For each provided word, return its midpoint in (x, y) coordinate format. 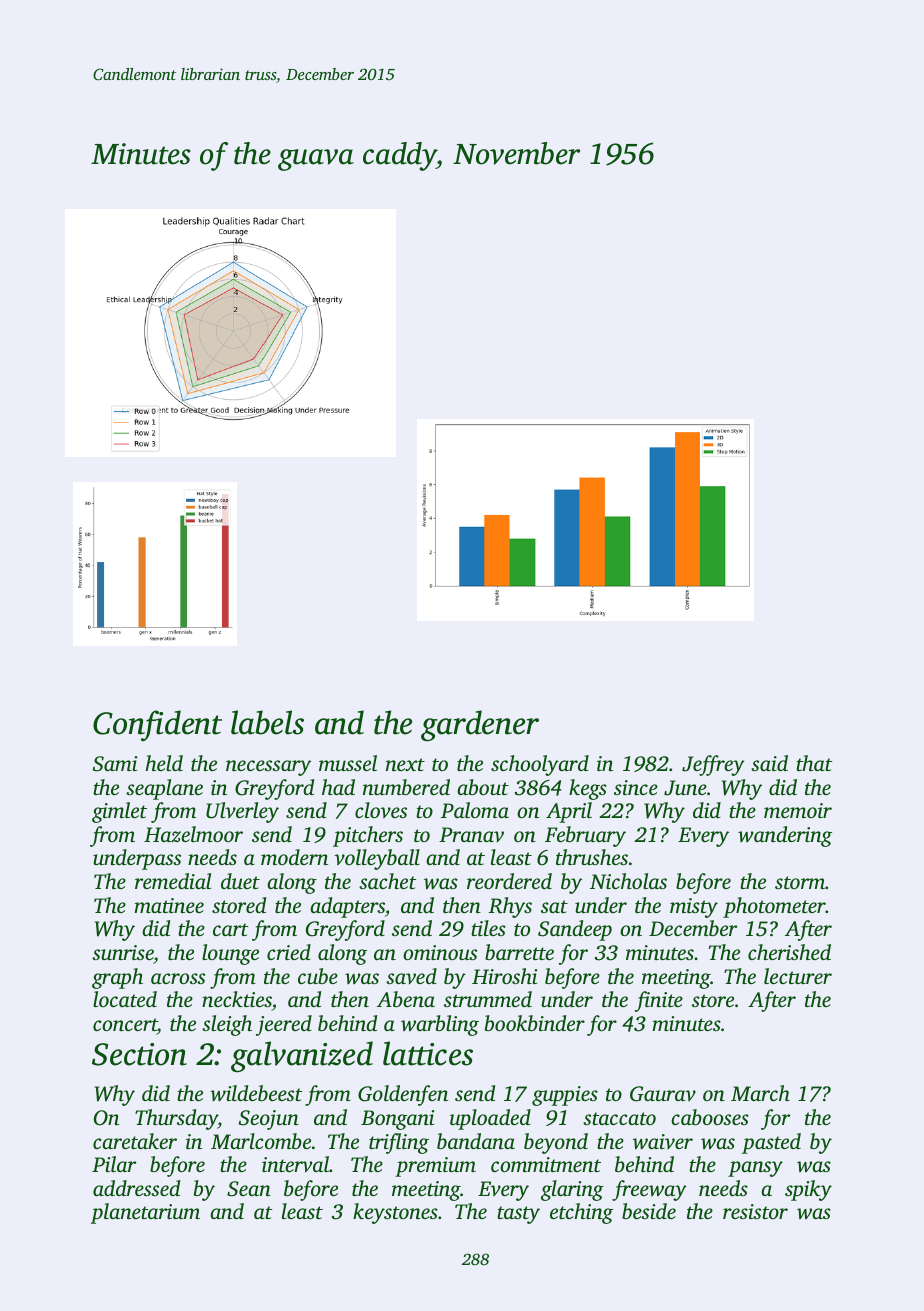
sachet (387, 881)
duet (240, 881)
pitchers (368, 836)
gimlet (119, 812)
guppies (565, 1096)
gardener (480, 726)
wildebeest (256, 1093)
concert (125, 1024)
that (814, 763)
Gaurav (663, 1094)
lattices (428, 1053)
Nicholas (628, 881)
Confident (157, 725)
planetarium (145, 1213)
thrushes (592, 857)
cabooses (710, 1117)
